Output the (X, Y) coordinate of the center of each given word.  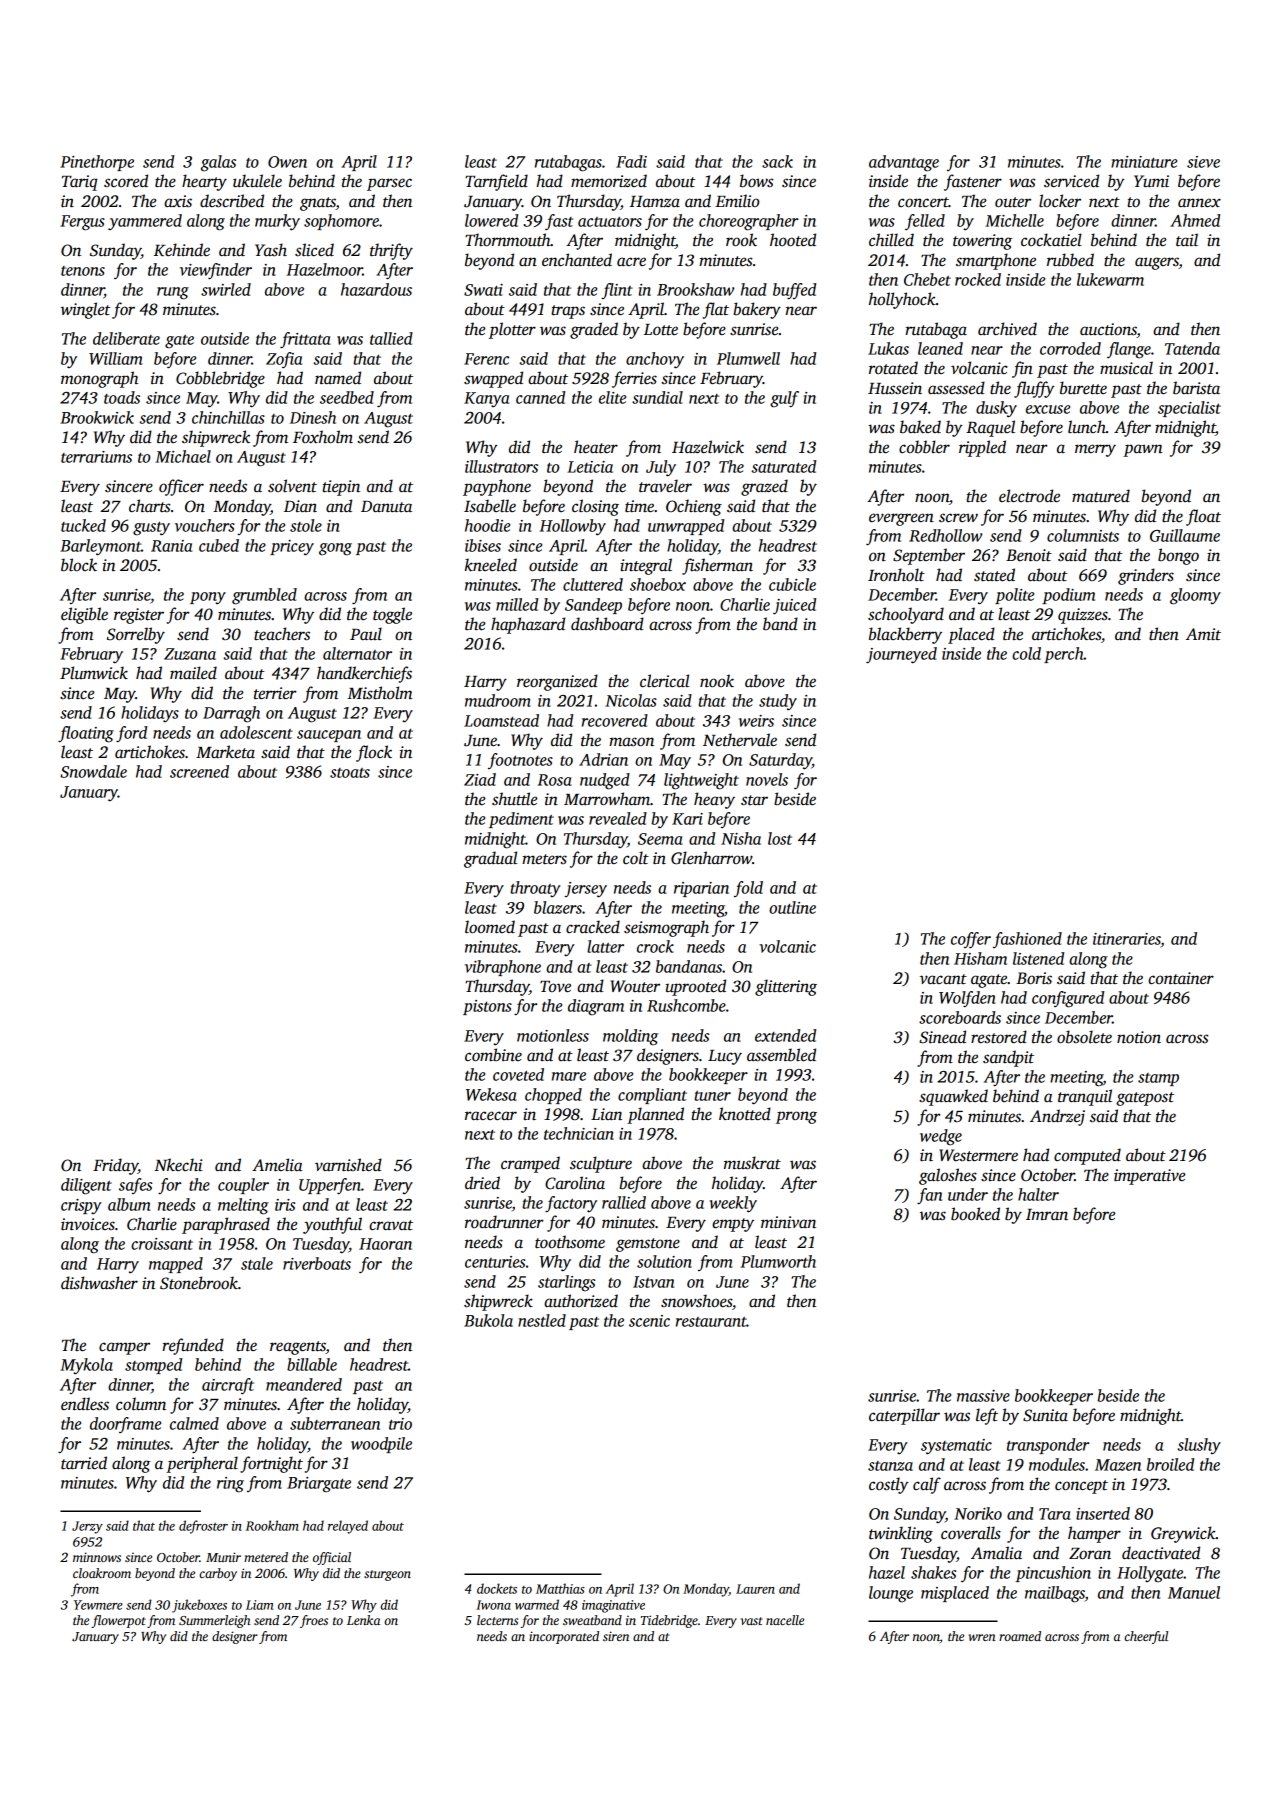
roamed (1020, 1636)
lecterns (497, 1620)
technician (579, 1133)
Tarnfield (496, 182)
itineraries (1127, 939)
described (232, 201)
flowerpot (118, 1621)
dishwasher (99, 1282)
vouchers (205, 525)
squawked (953, 1097)
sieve (1203, 162)
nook (717, 681)
